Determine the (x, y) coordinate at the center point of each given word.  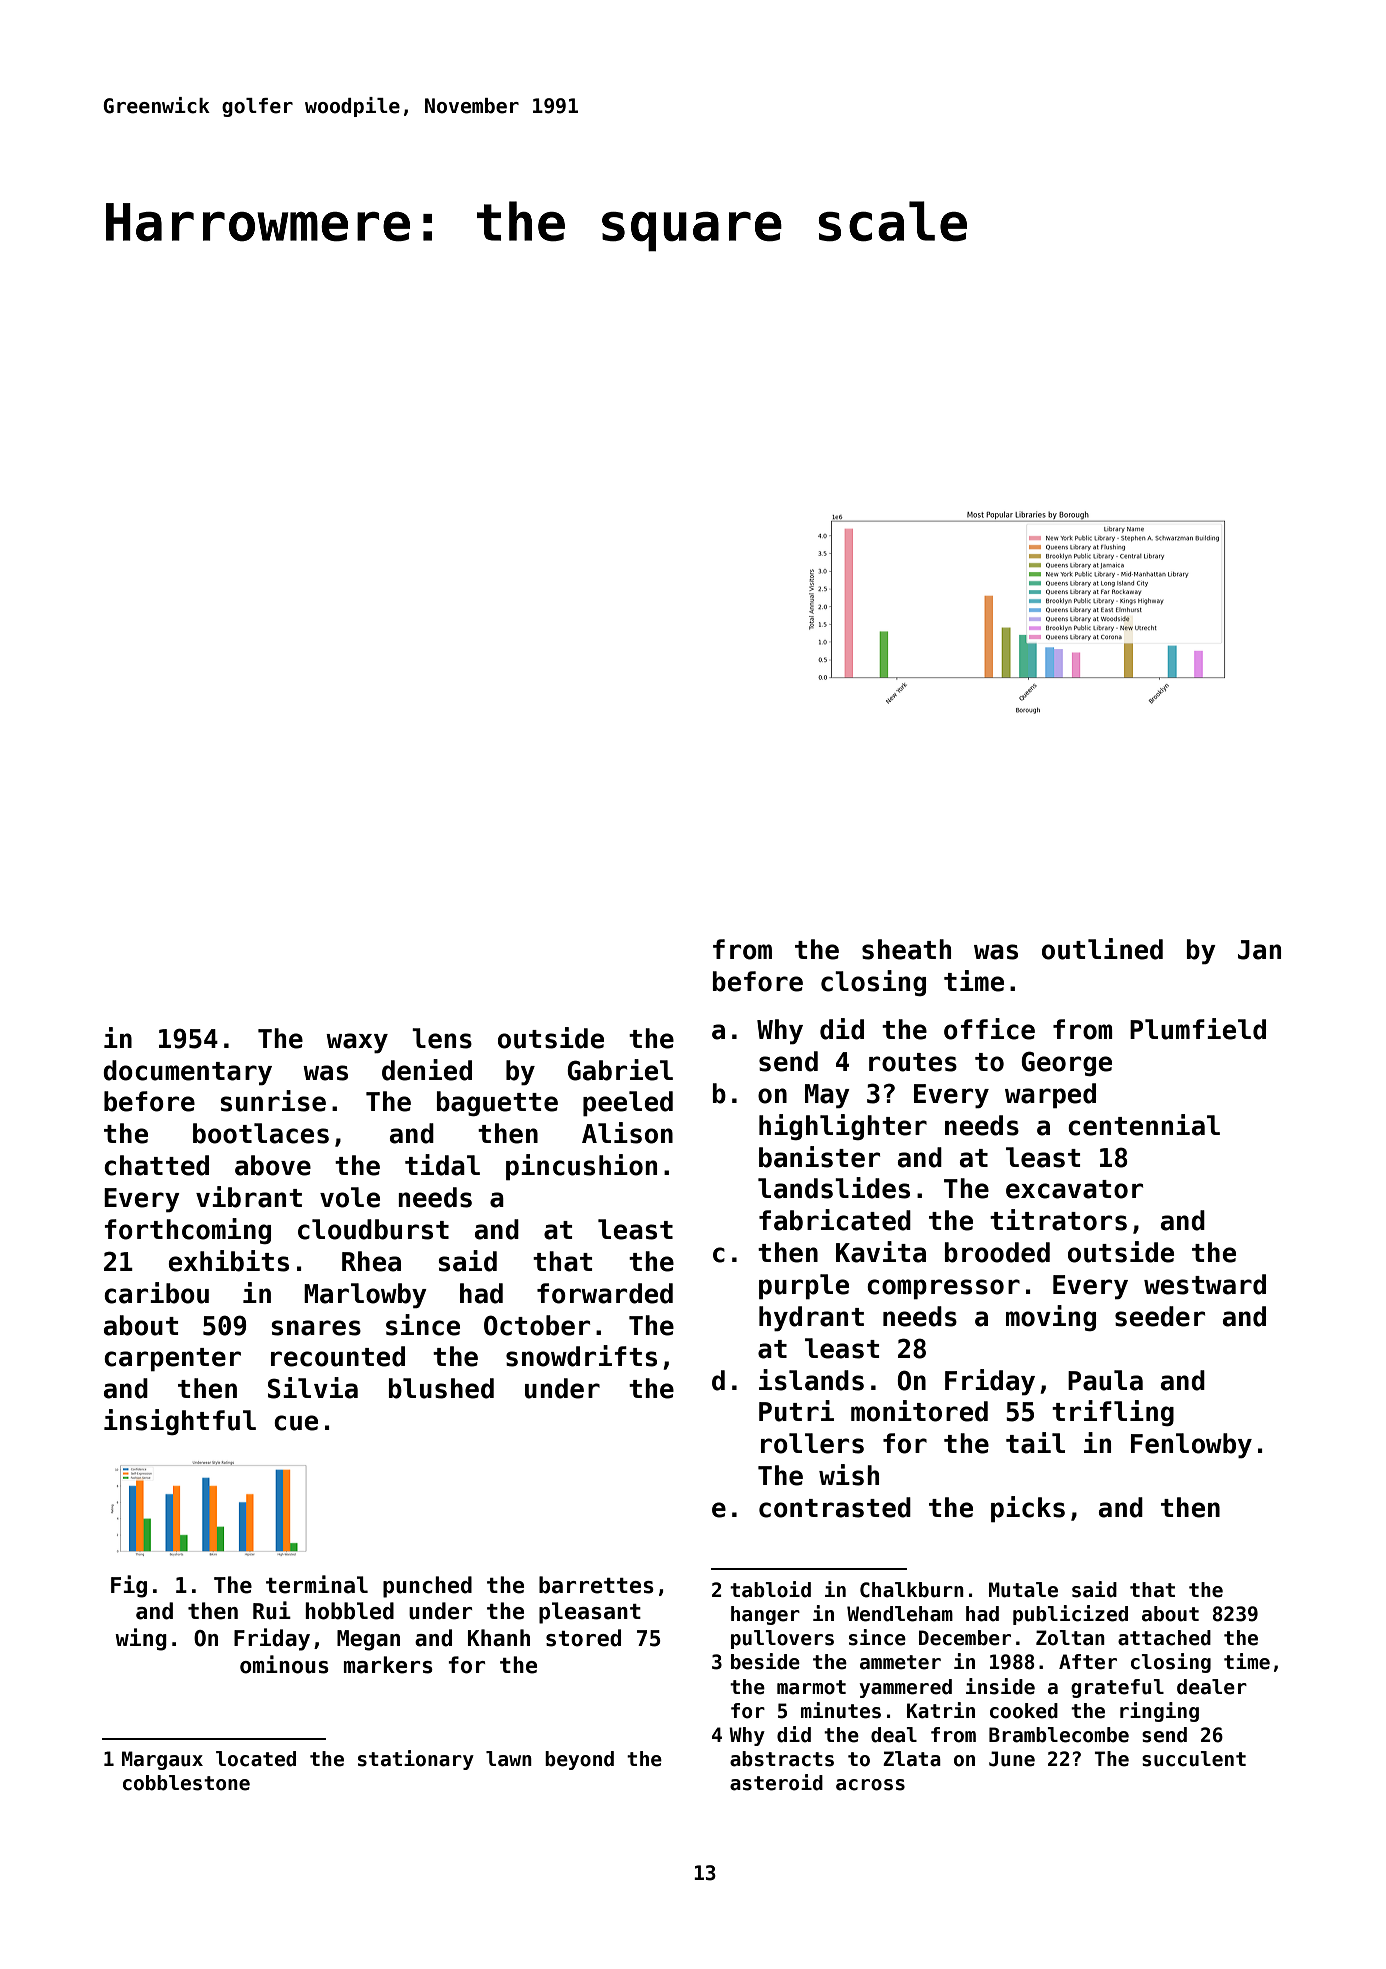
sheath (906, 949)
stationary (416, 1760)
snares (316, 1328)
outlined (1102, 949)
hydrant (811, 1319)
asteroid (776, 1782)
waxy (357, 1043)
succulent (1194, 1759)
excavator (1074, 1189)
